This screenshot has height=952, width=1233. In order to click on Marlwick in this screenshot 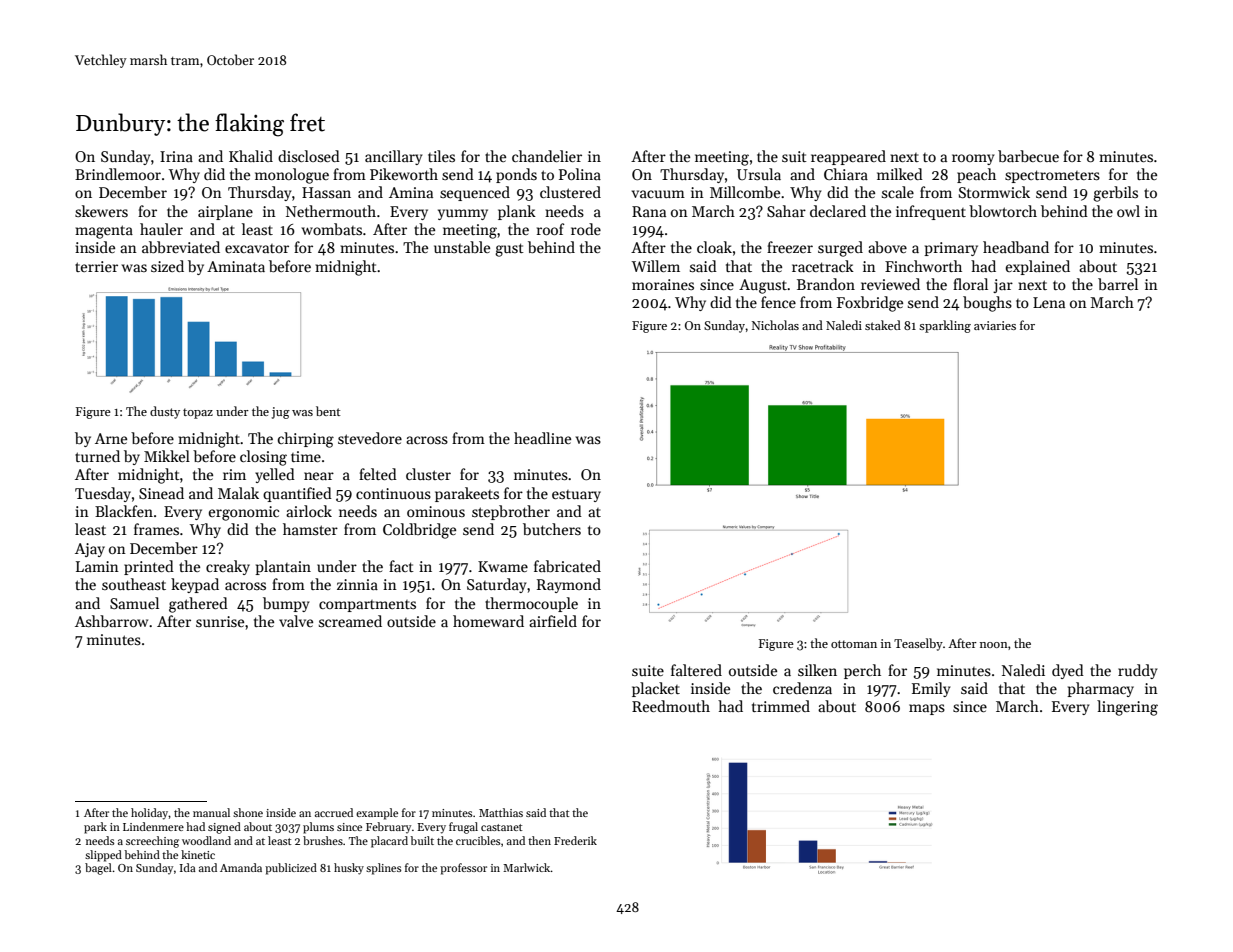, I will do `click(527, 867)`.
